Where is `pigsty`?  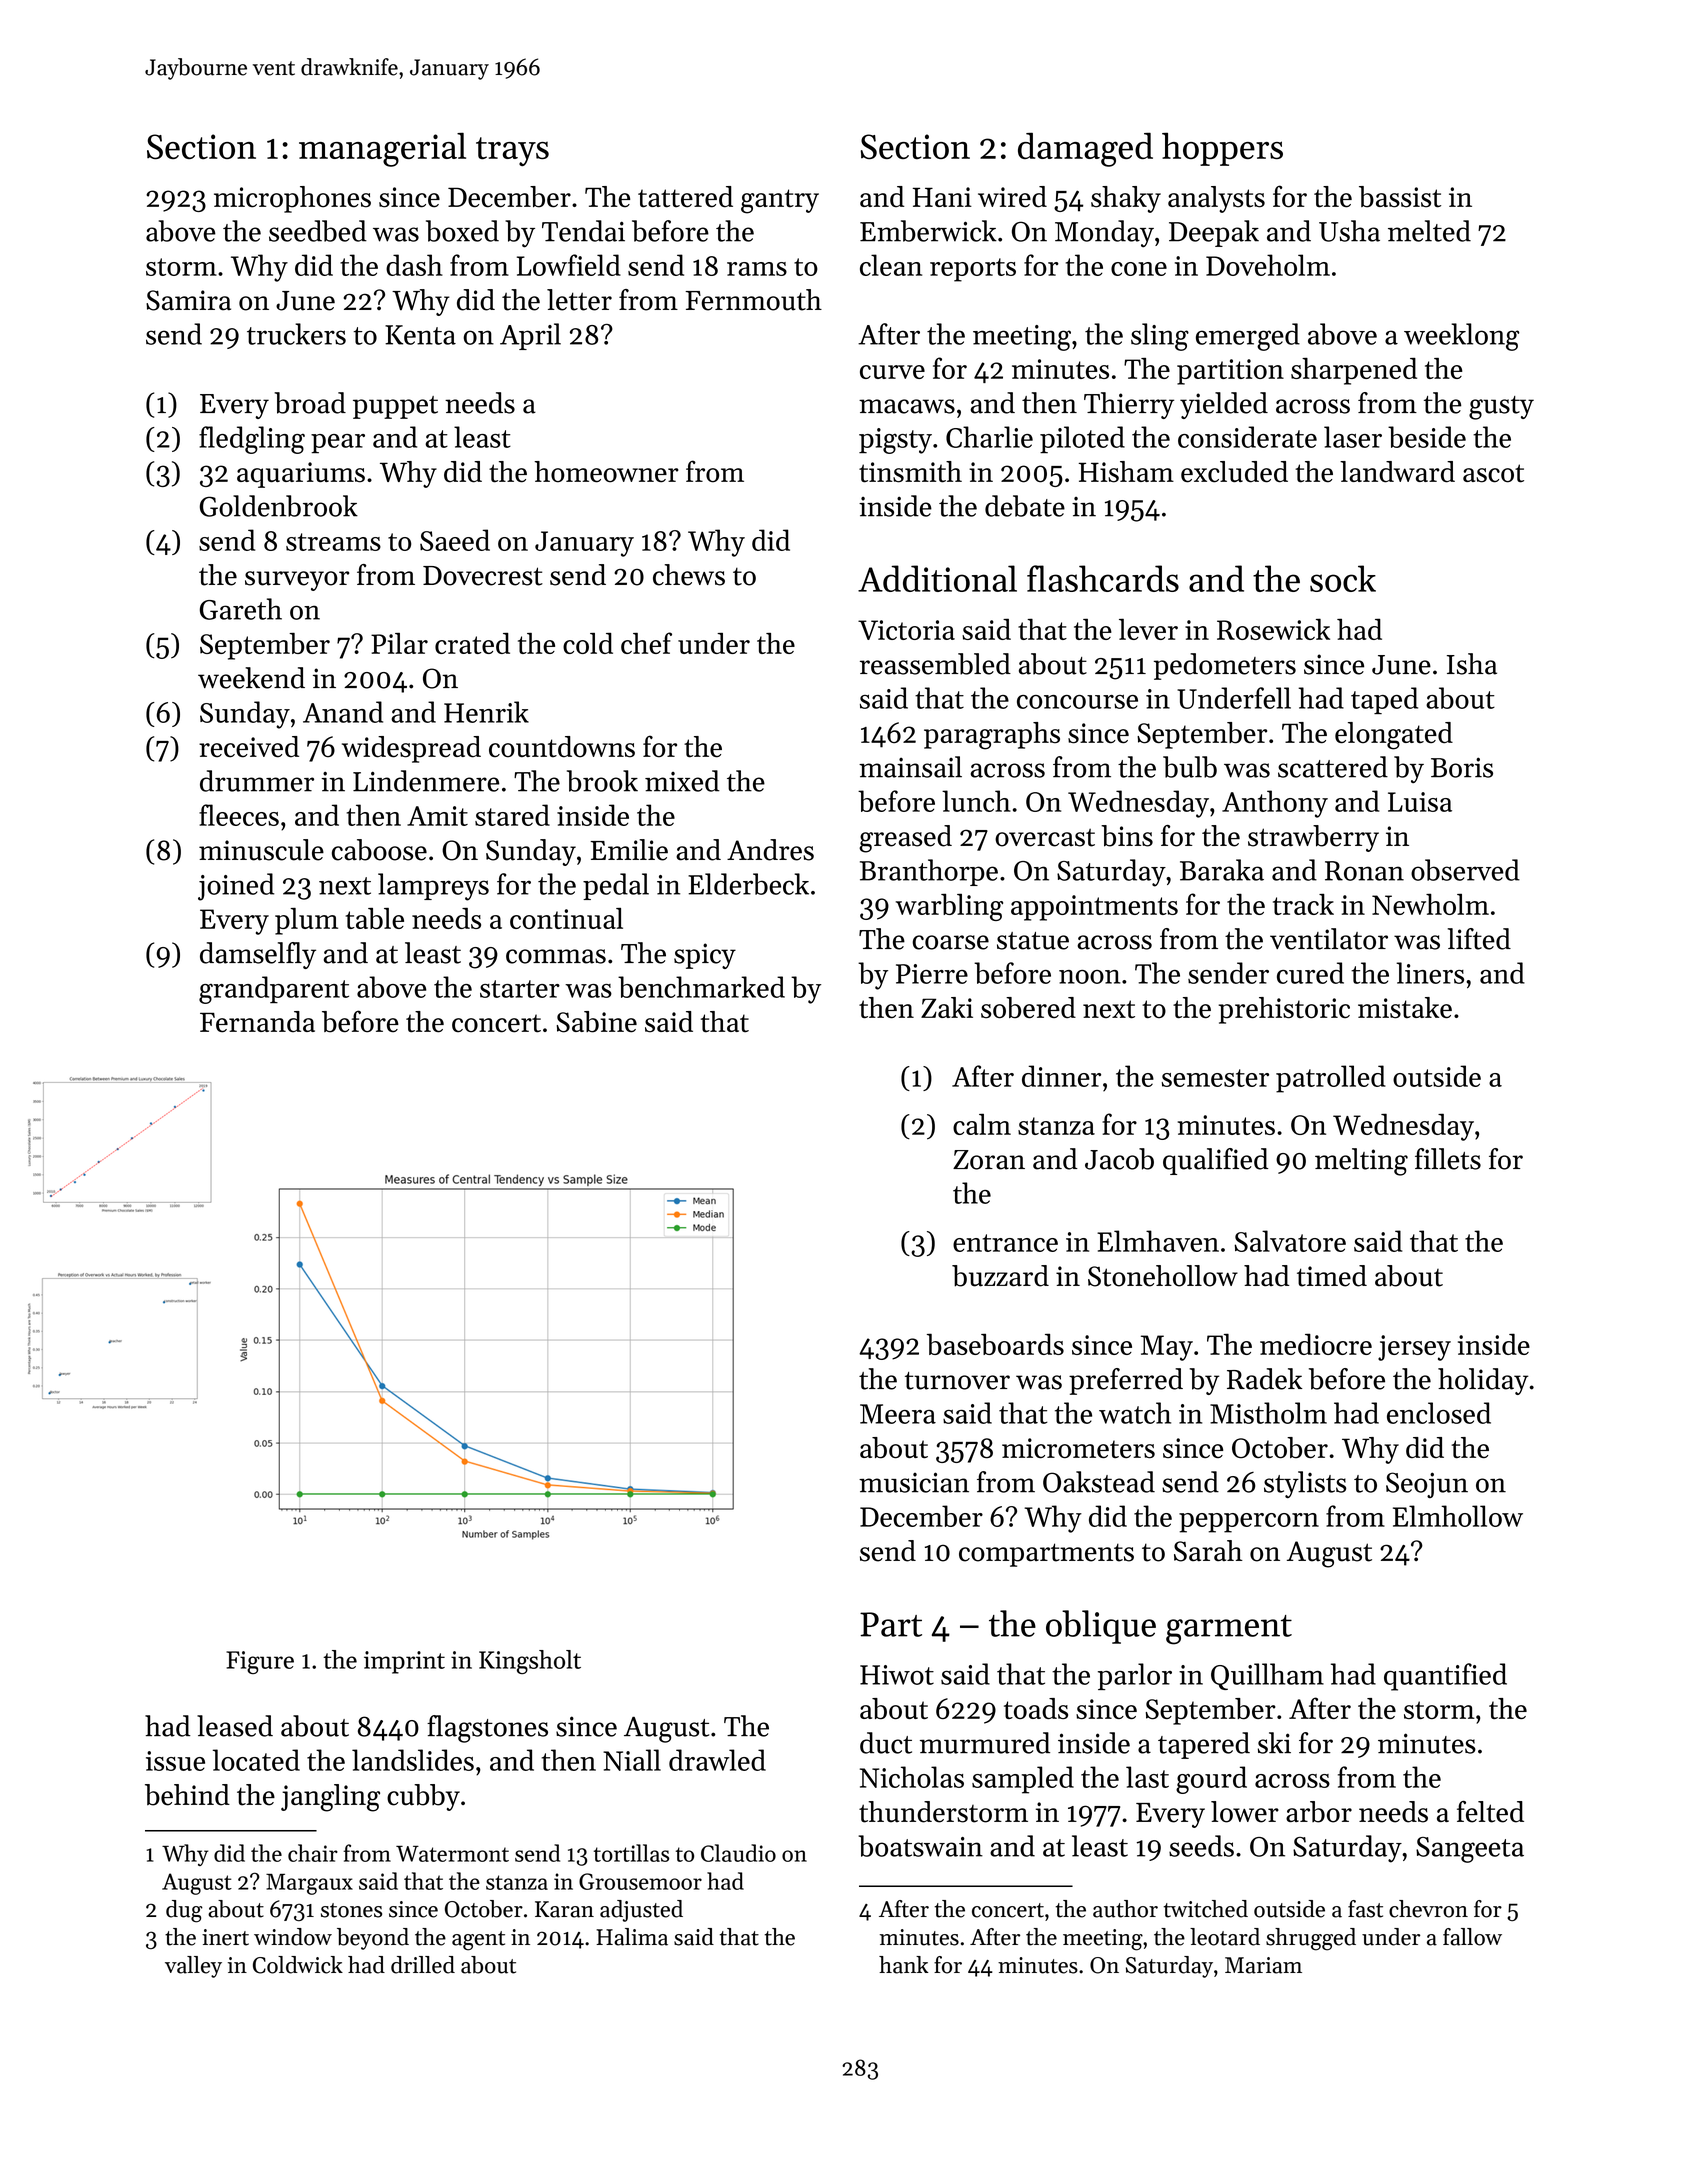
pigsty is located at coordinates (895, 441).
